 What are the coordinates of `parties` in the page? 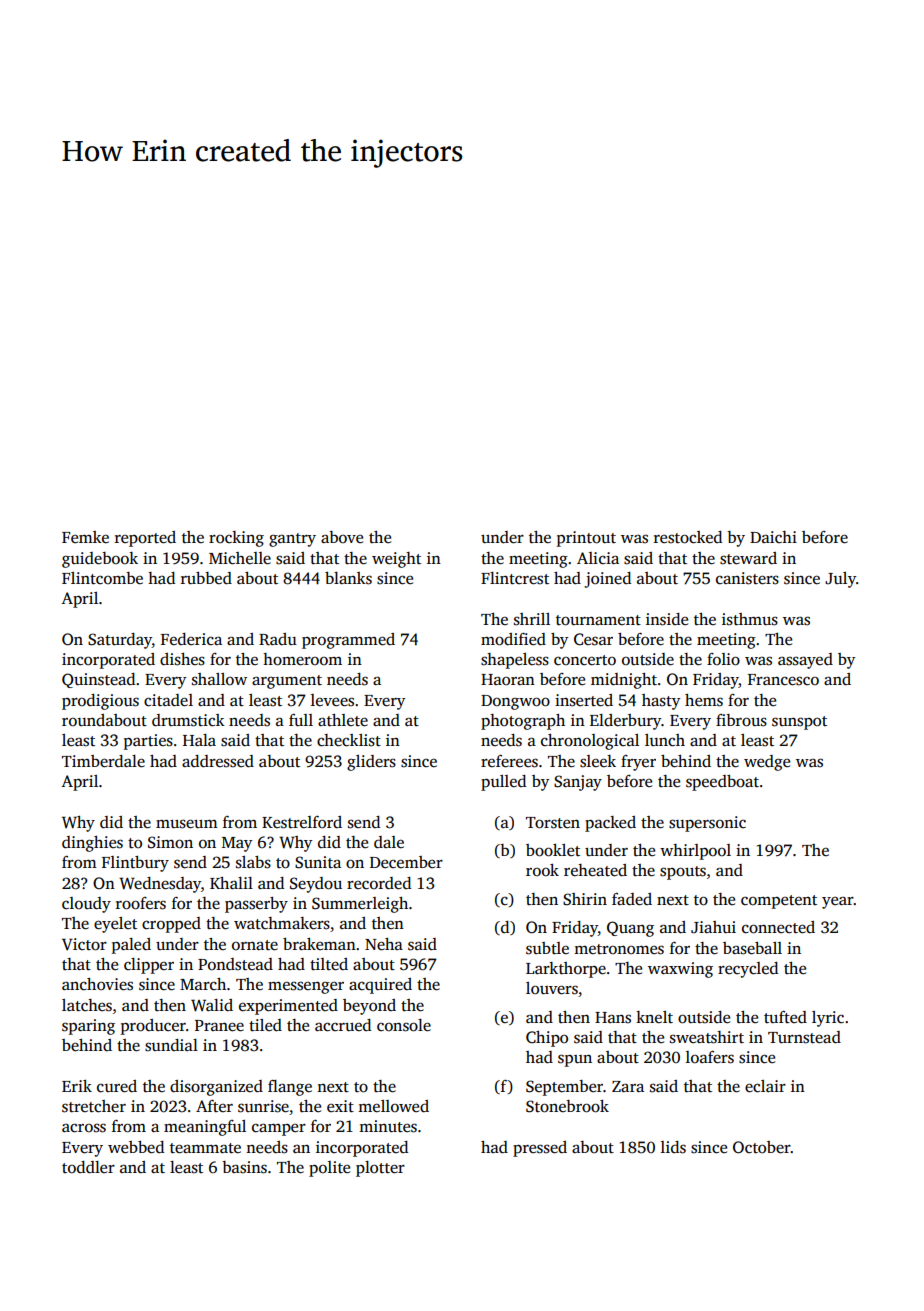 It's located at (148, 742).
